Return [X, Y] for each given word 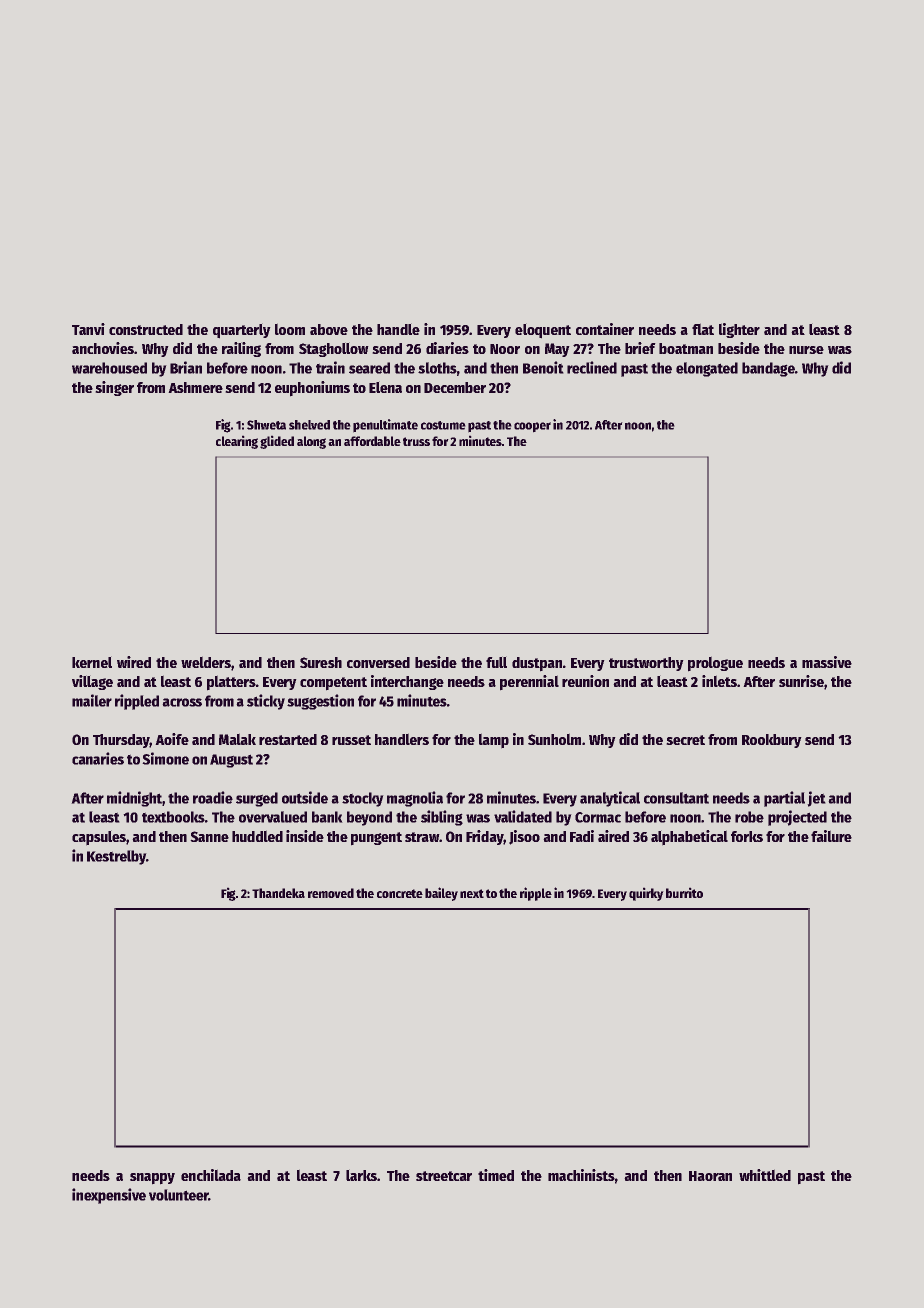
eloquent [543, 331]
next [472, 893]
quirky [646, 894]
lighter [739, 330]
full [496, 662]
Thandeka [278, 893]
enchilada [211, 1175]
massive [827, 662]
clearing [237, 442]
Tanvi [88, 329]
